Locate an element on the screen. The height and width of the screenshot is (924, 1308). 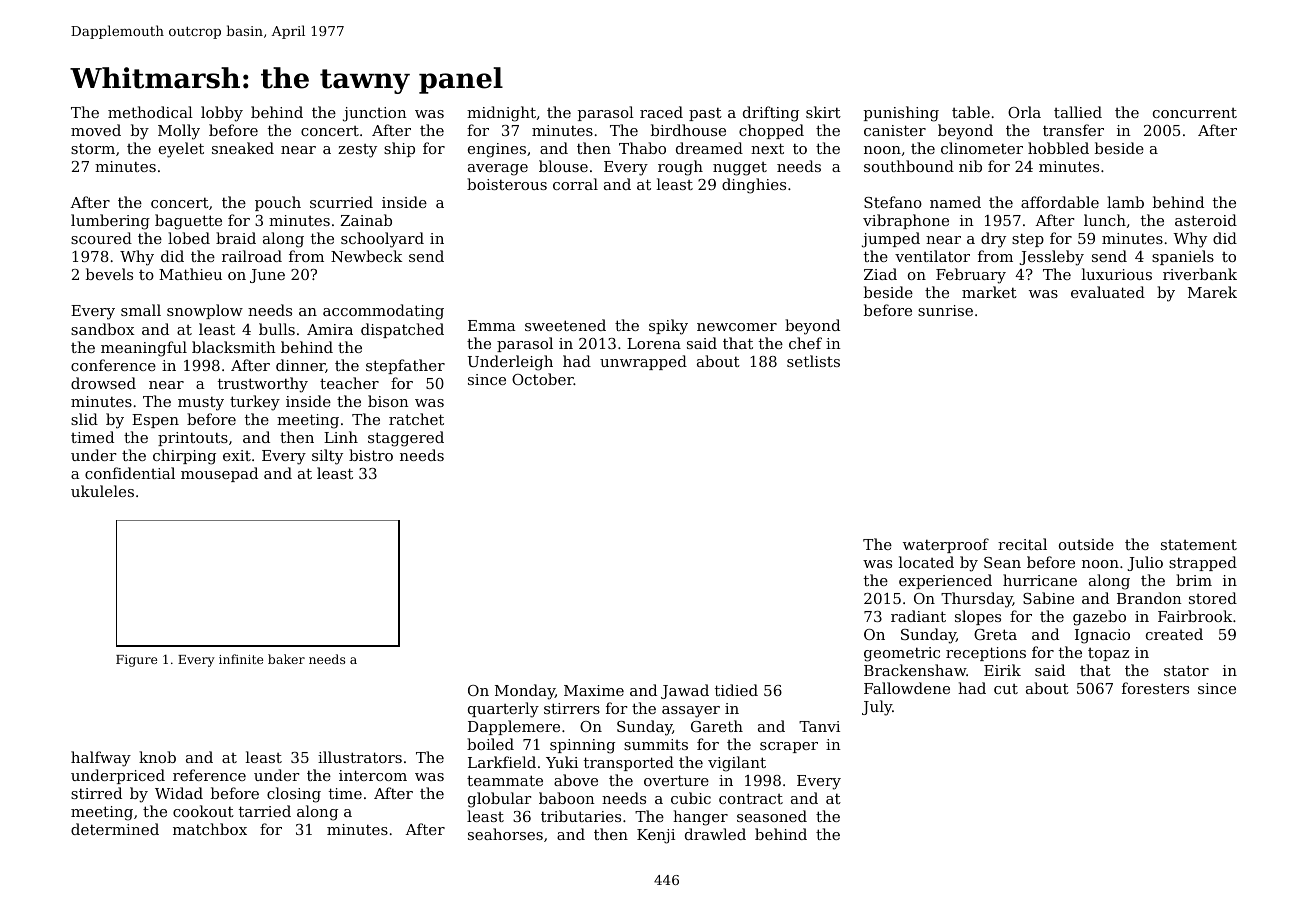
Thabo is located at coordinates (642, 148).
